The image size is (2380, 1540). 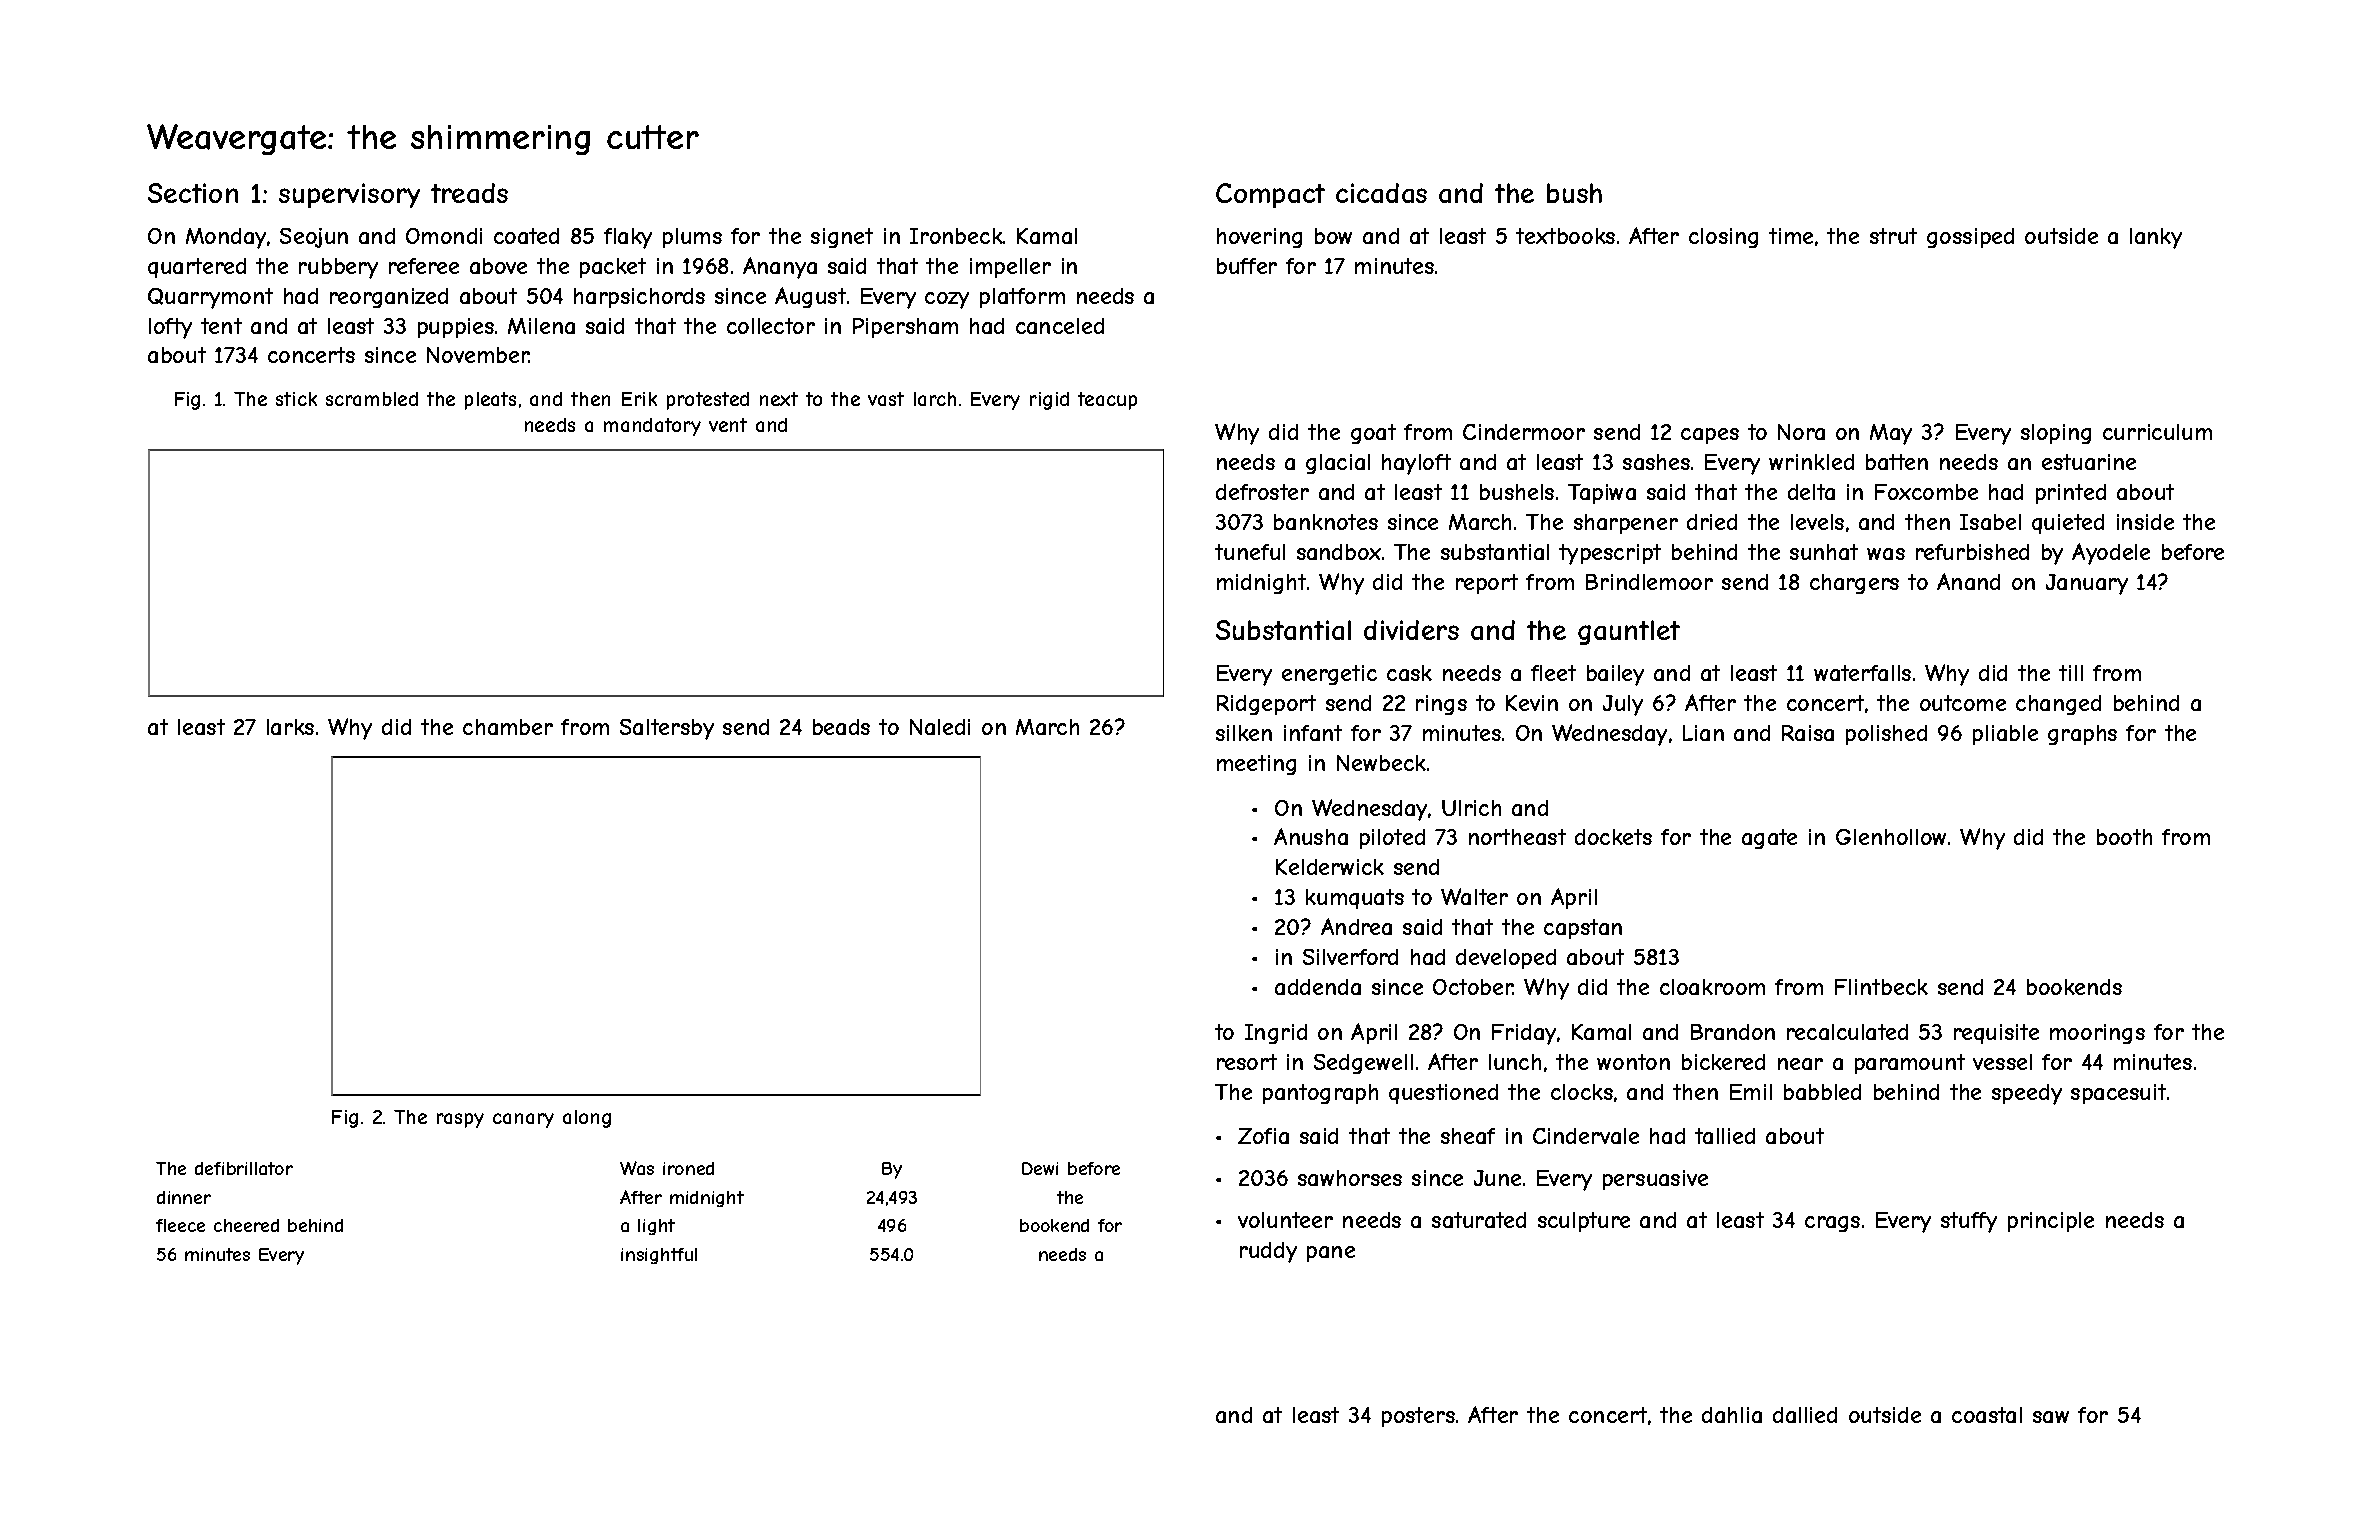 I want to click on northeast, so click(x=1517, y=837).
